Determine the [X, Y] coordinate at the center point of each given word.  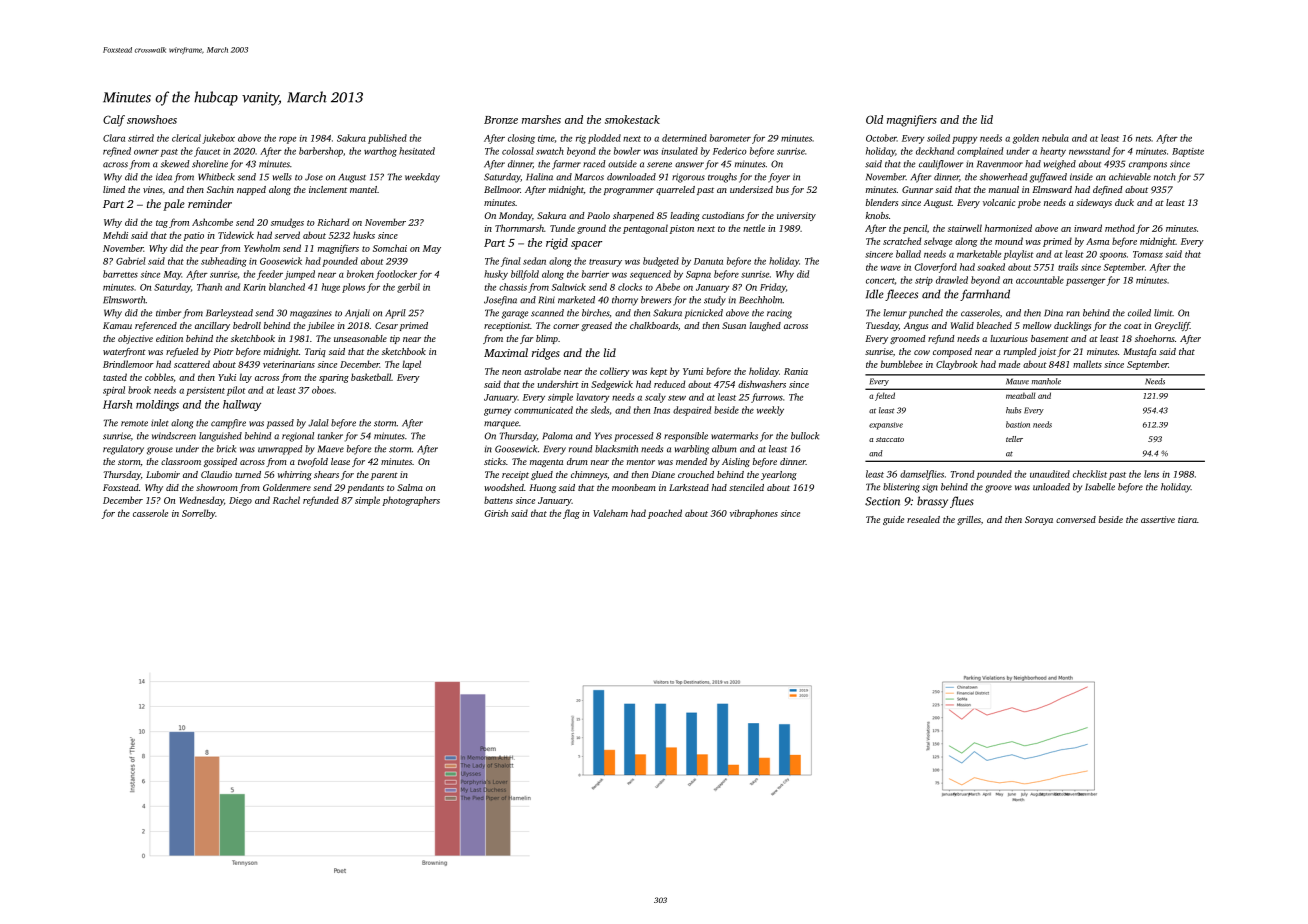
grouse [160, 451]
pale [174, 205]
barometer [730, 138]
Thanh [209, 287]
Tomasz [1148, 254]
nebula [1055, 138]
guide [893, 520]
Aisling [736, 462]
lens [1151, 474]
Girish [496, 513]
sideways [1094, 203]
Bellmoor [502, 189]
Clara [114, 138]
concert [880, 281]
